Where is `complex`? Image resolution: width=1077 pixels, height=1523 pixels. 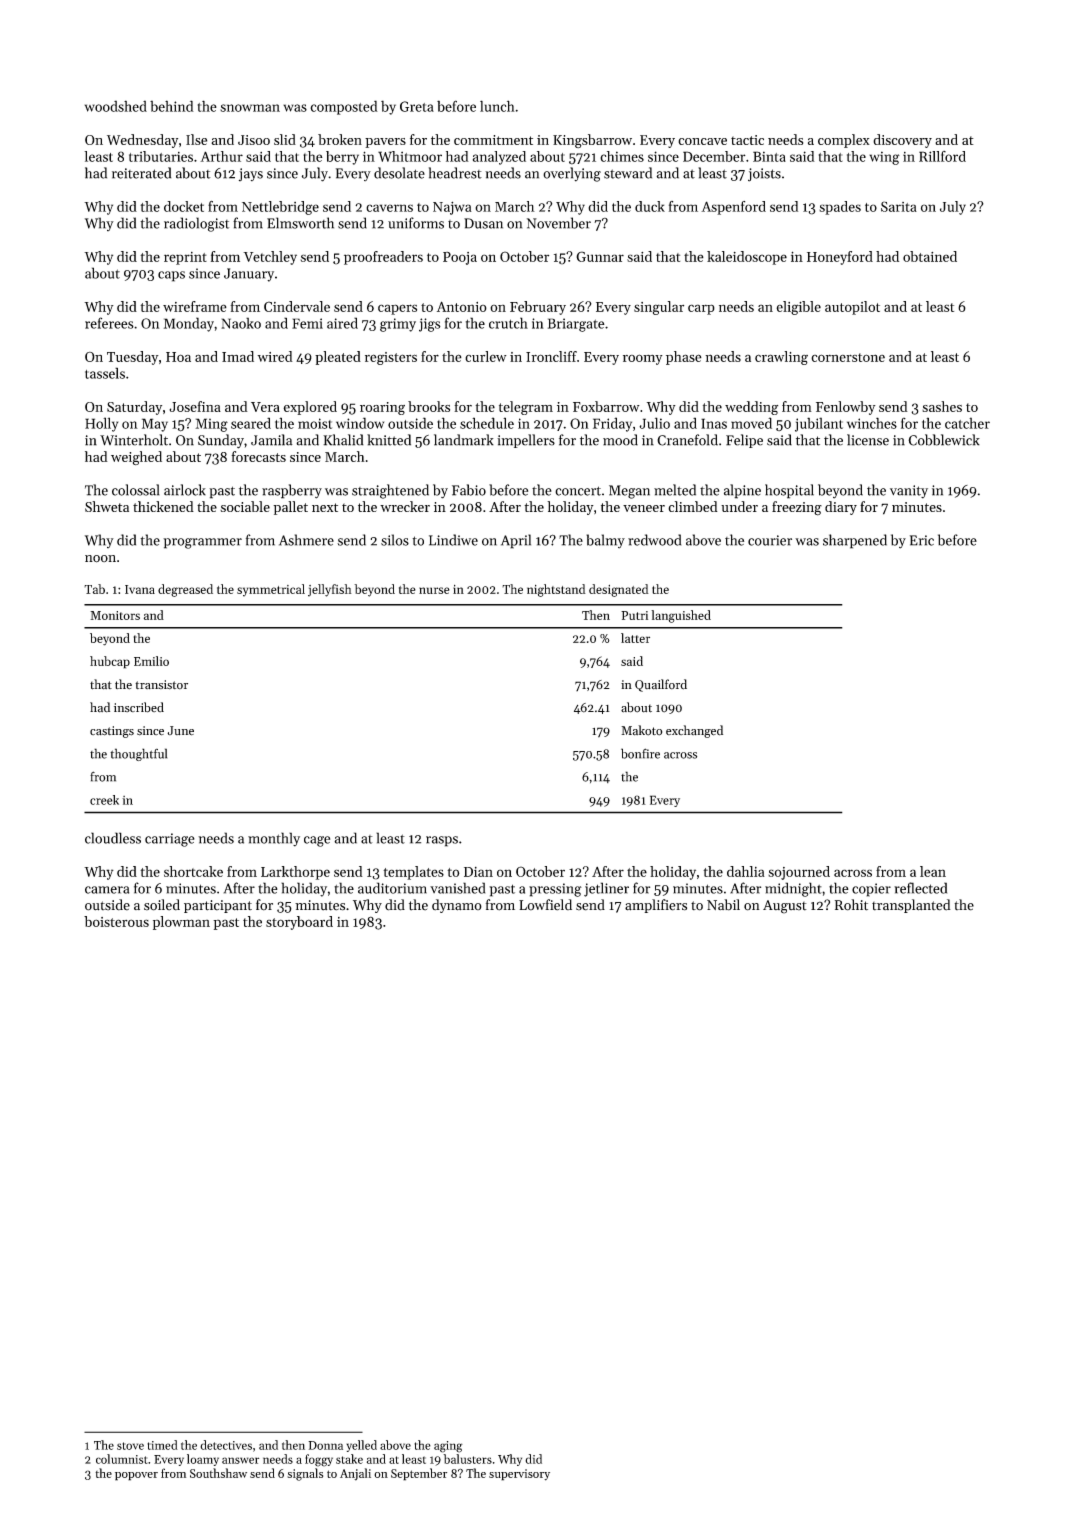 complex is located at coordinates (844, 141).
